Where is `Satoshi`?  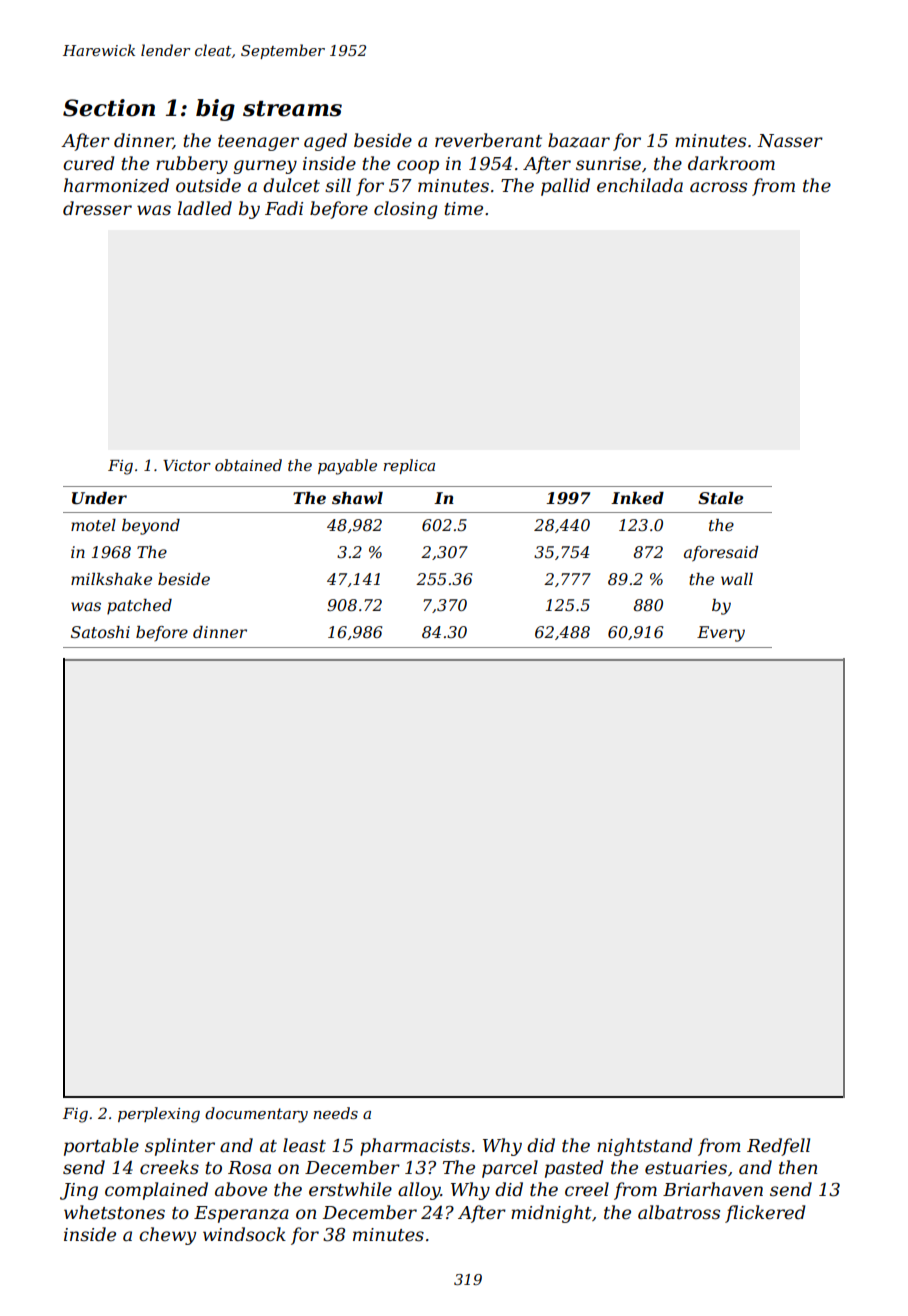 Satoshi is located at coordinates (100, 632).
